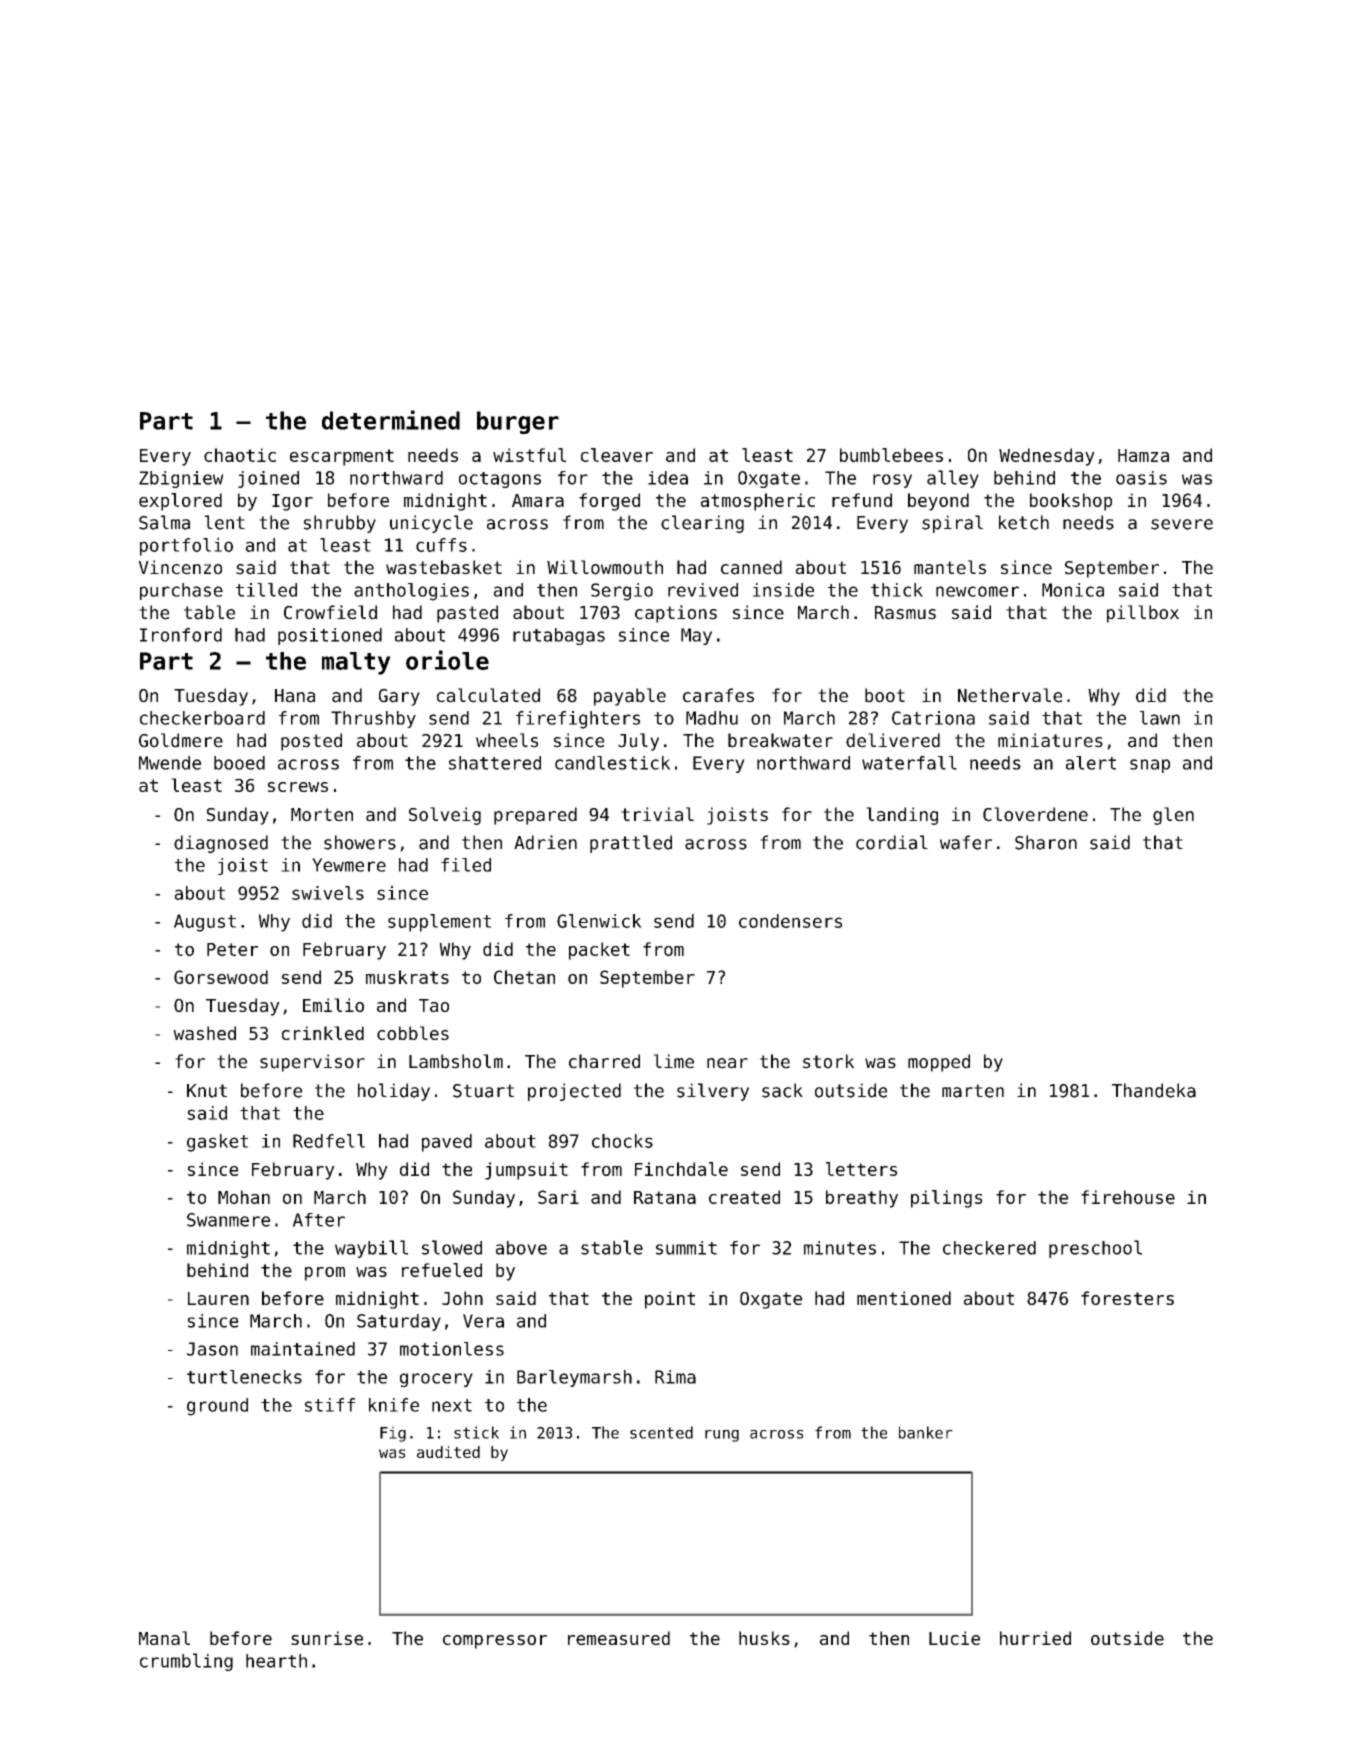 This document has width=1352, height=1750. What do you see at coordinates (661, 1432) in the document?
I see `scented` at bounding box center [661, 1432].
